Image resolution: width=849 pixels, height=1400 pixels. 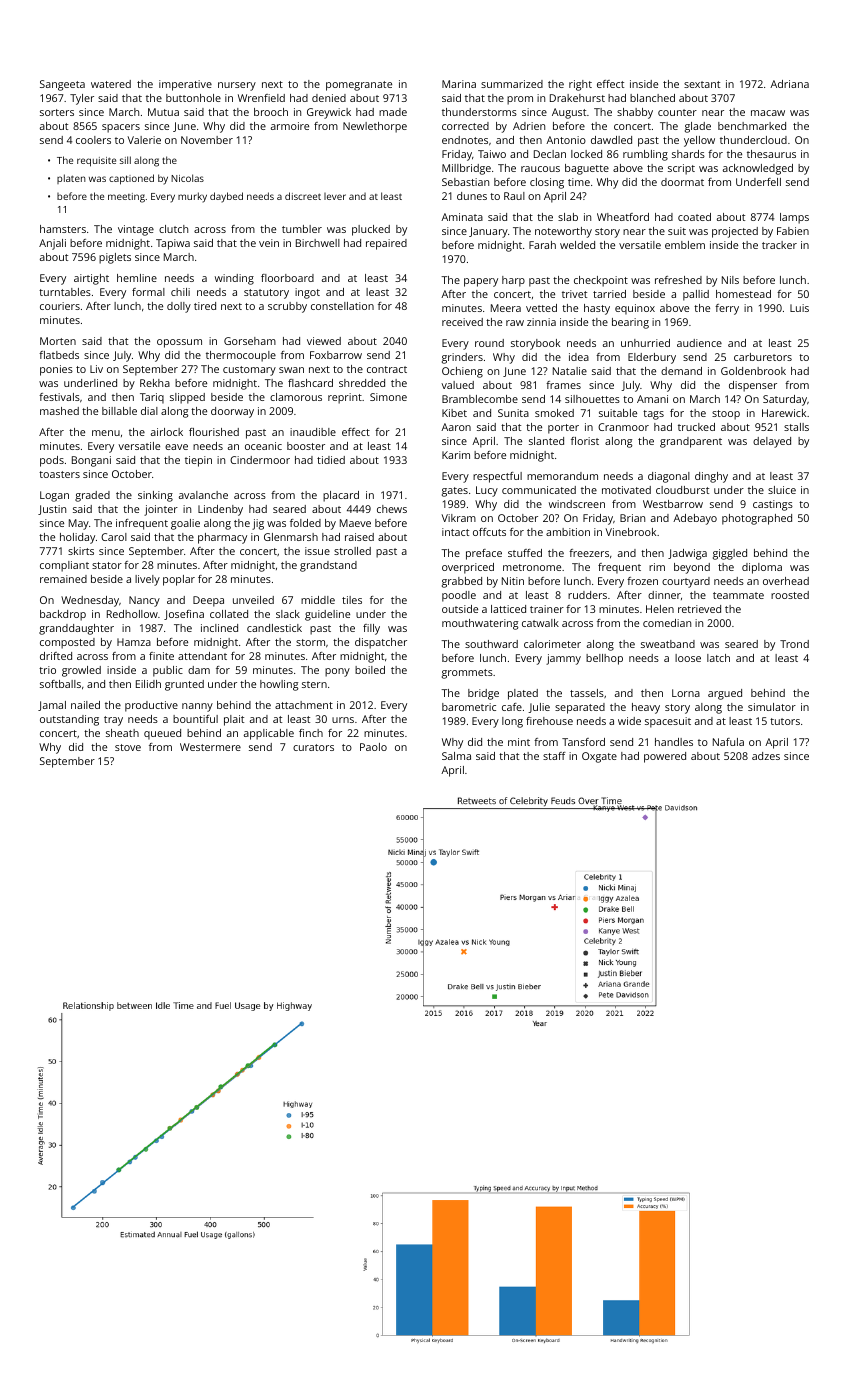 I want to click on porter, so click(x=563, y=429).
